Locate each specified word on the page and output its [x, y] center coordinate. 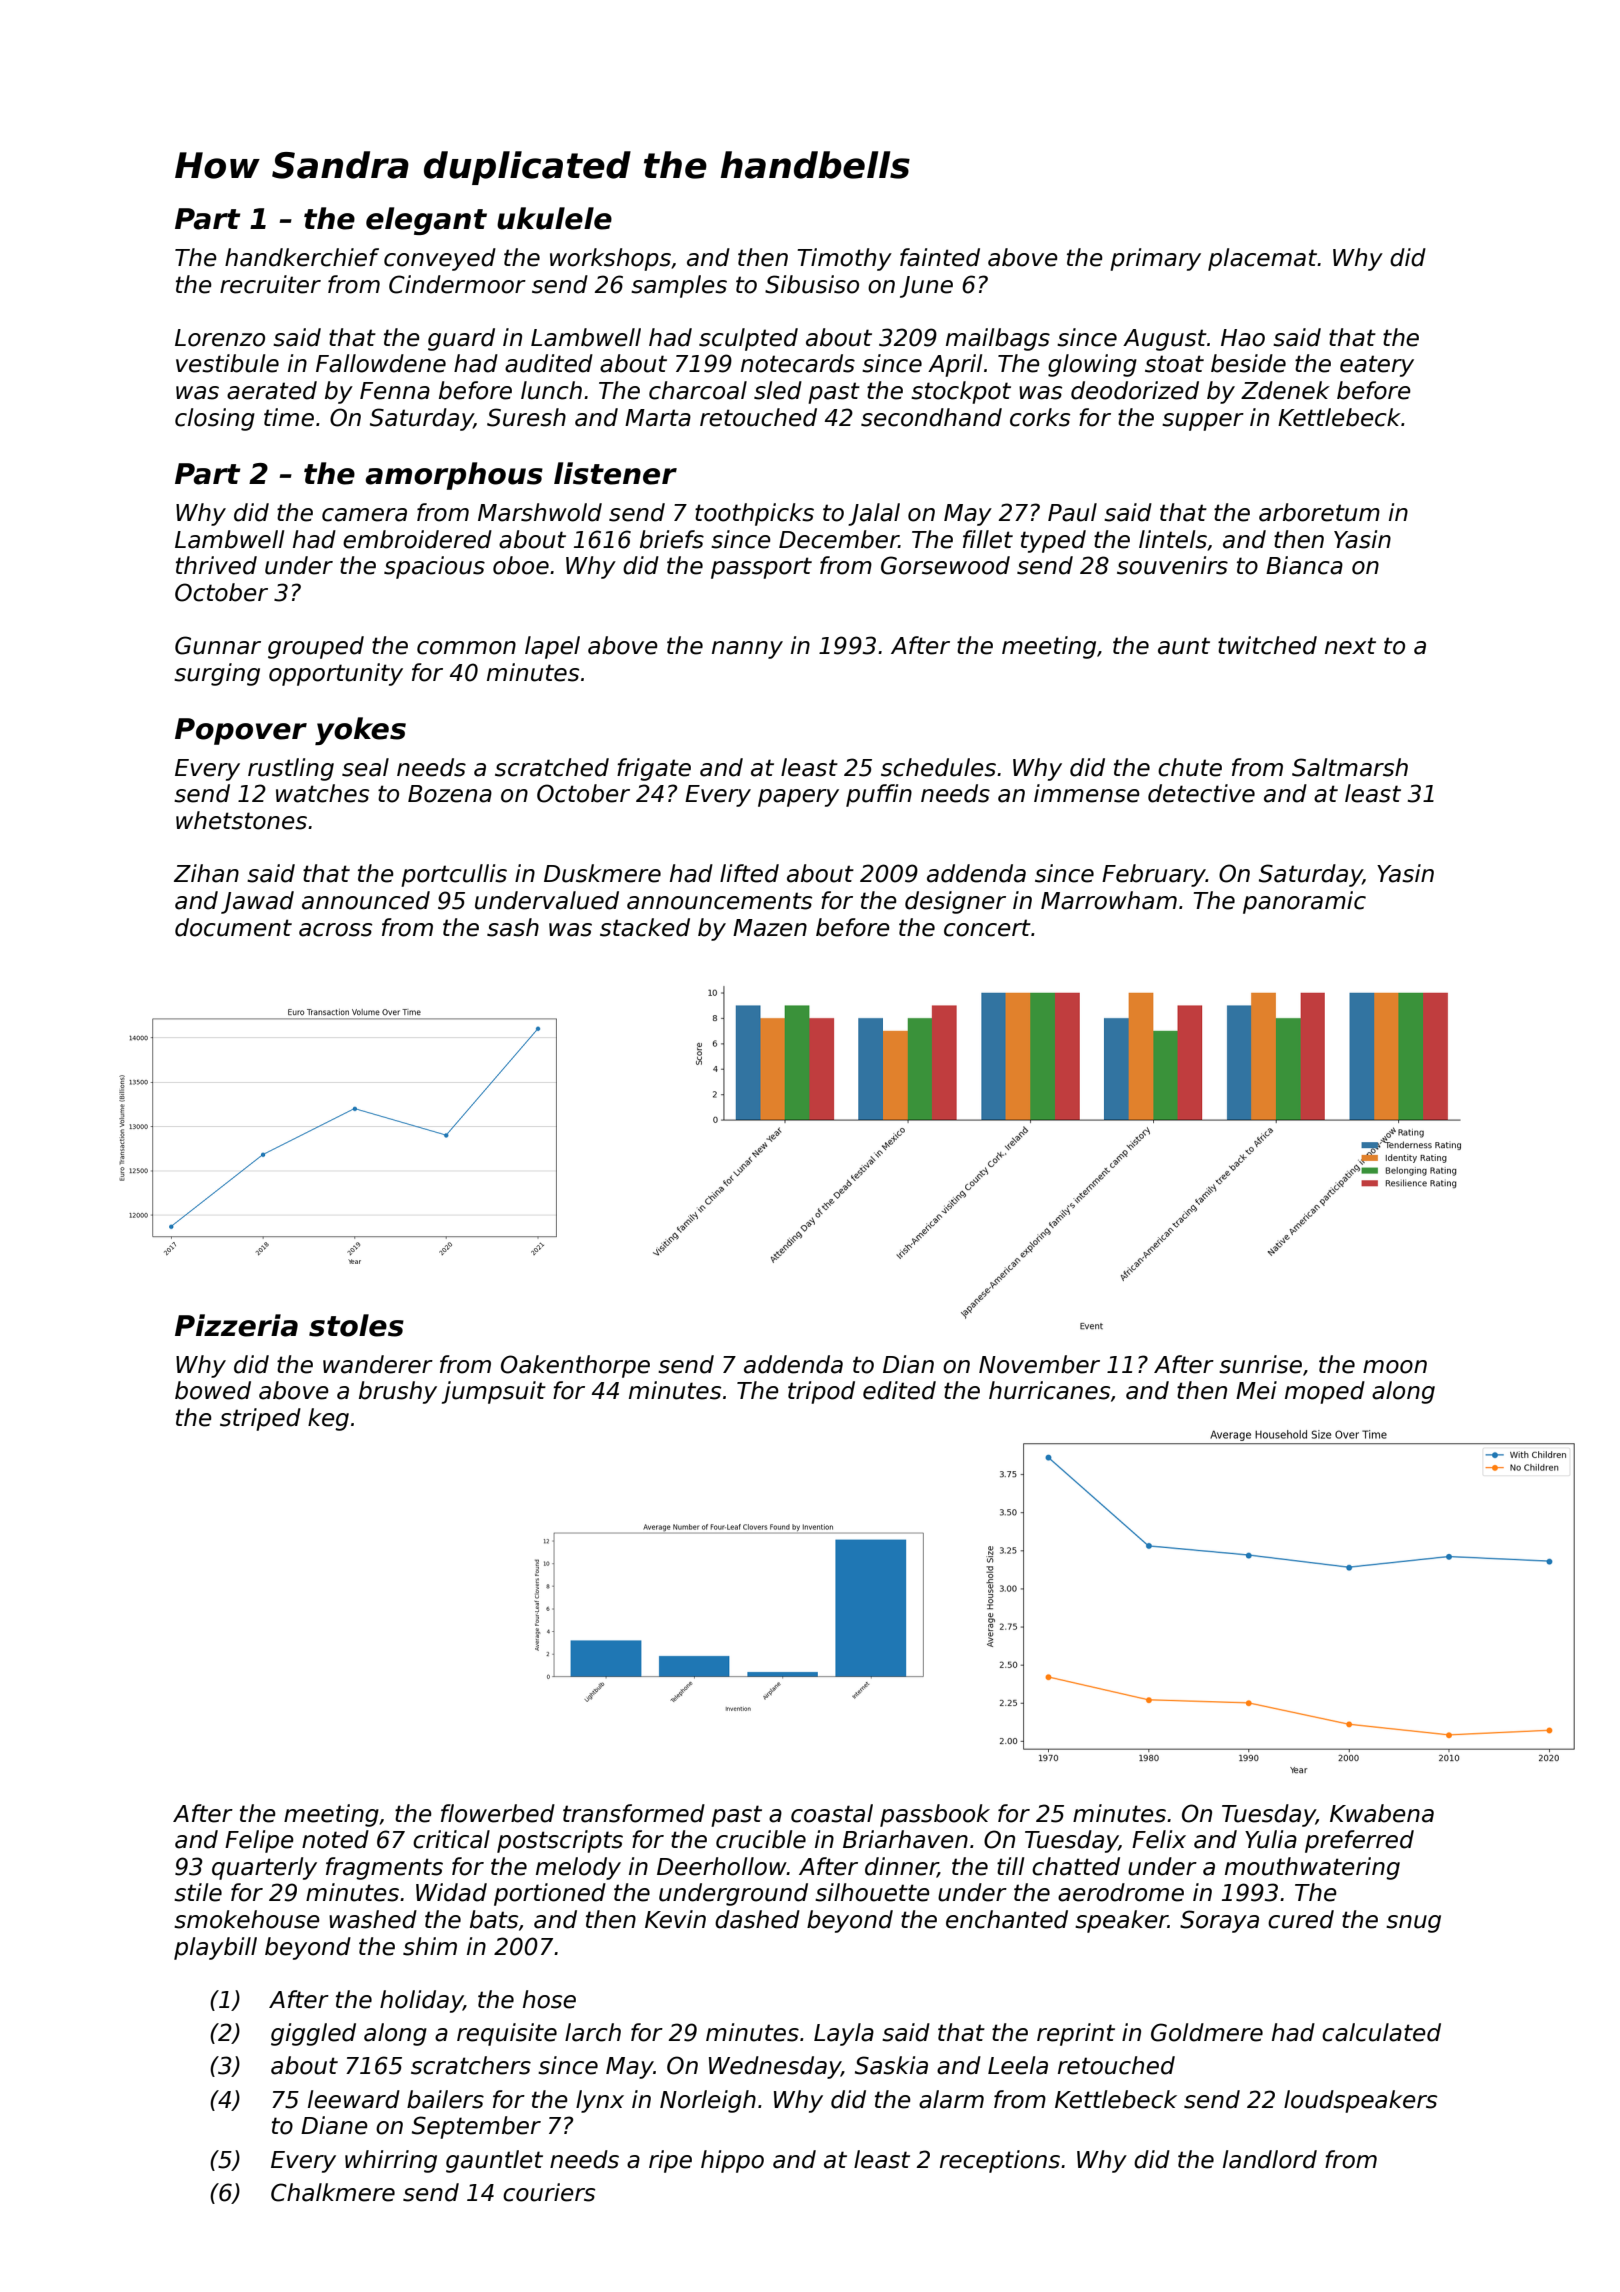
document [233, 927]
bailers [445, 2099]
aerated [272, 390]
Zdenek [1285, 390]
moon [1395, 1367]
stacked [645, 927]
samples [679, 286]
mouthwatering [1312, 1868]
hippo [732, 2161]
